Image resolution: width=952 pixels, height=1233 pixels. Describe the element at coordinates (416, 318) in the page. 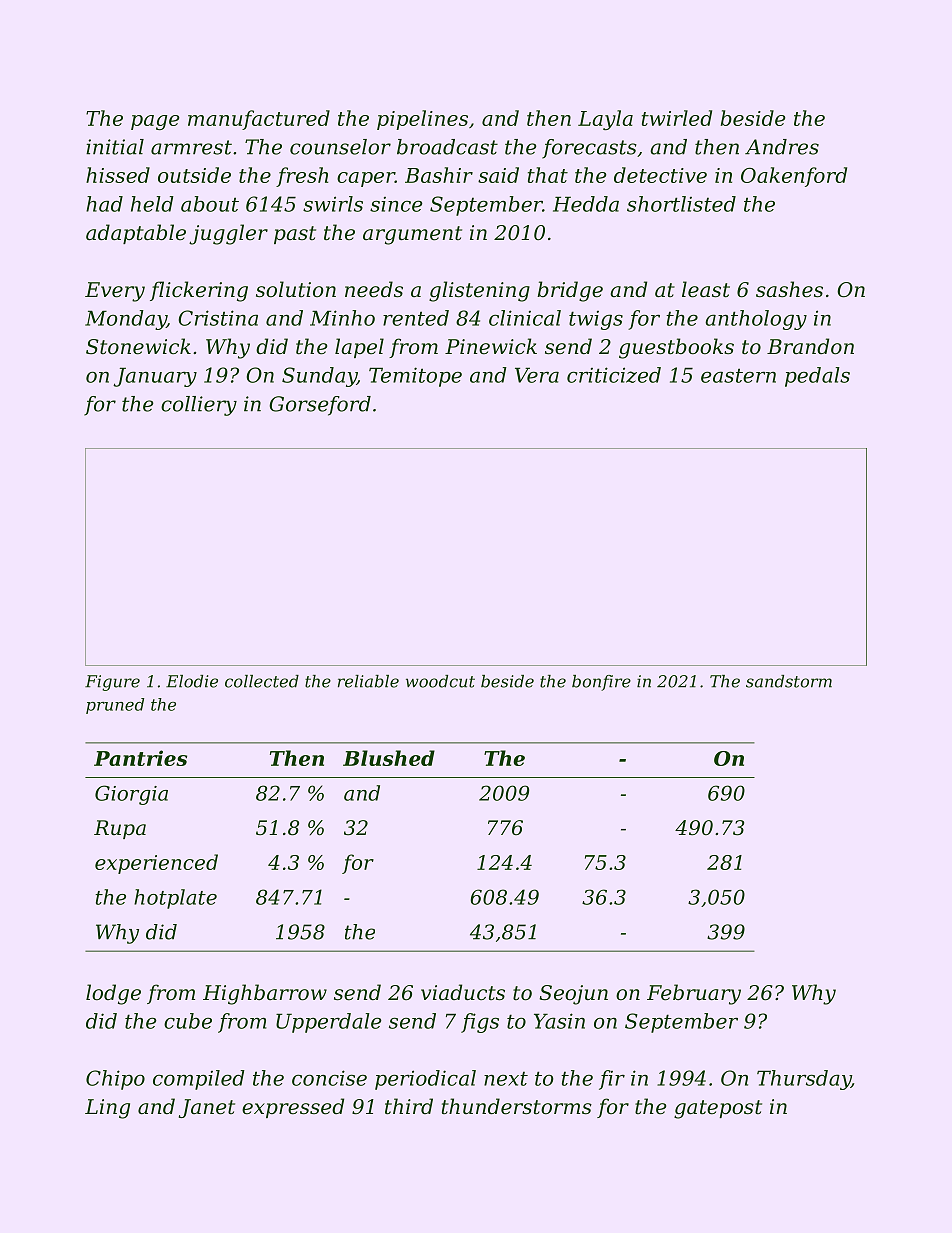

I see `rented` at that location.
